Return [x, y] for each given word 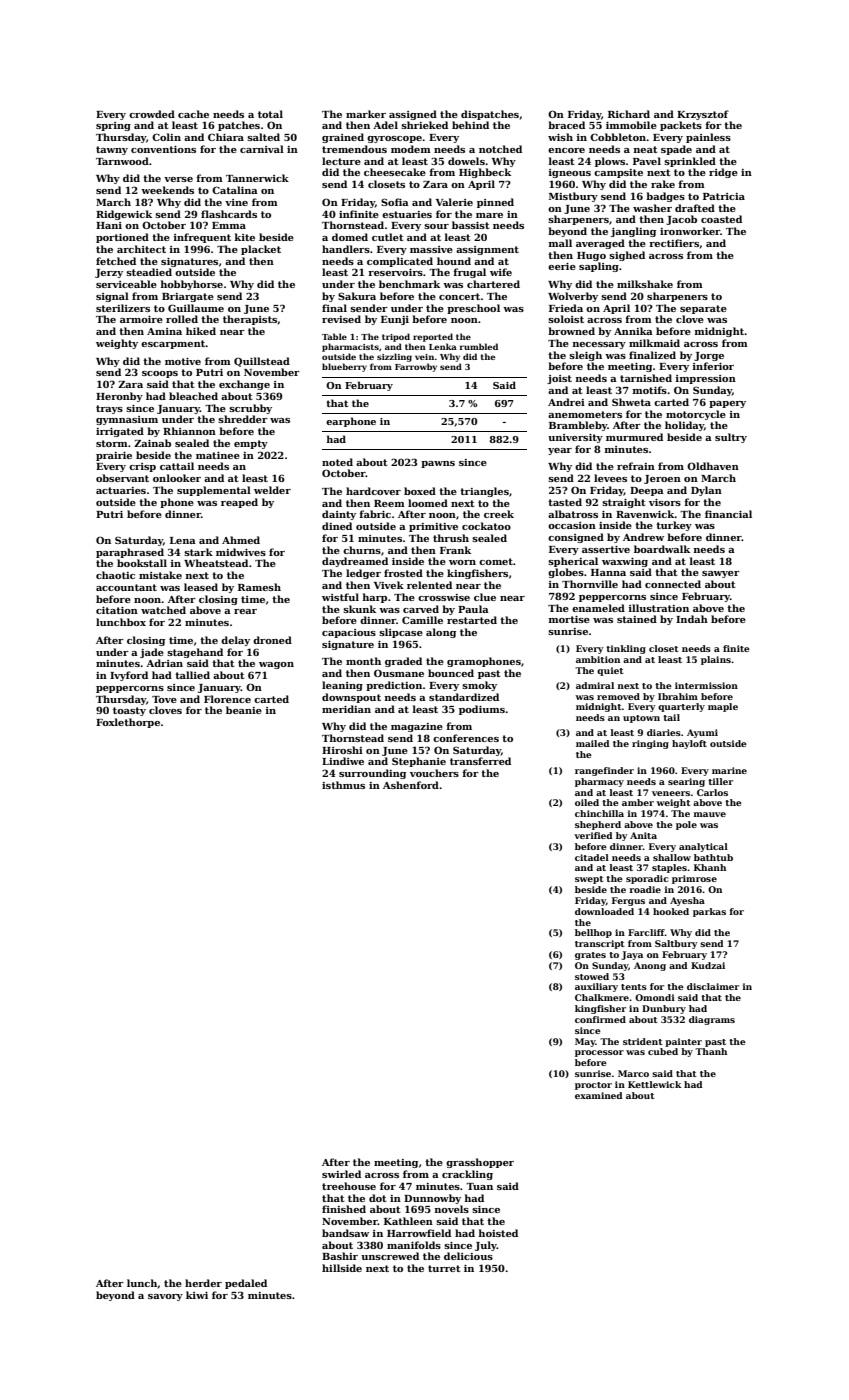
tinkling [626, 649]
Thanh [711, 1051]
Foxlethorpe [128, 723]
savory [165, 1297]
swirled [341, 1174]
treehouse [349, 1186]
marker [366, 114]
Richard [629, 114]
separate [703, 309]
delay [235, 641]
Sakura [357, 296]
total [270, 114]
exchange [244, 385]
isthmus [343, 785]
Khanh [710, 867]
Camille [422, 620]
